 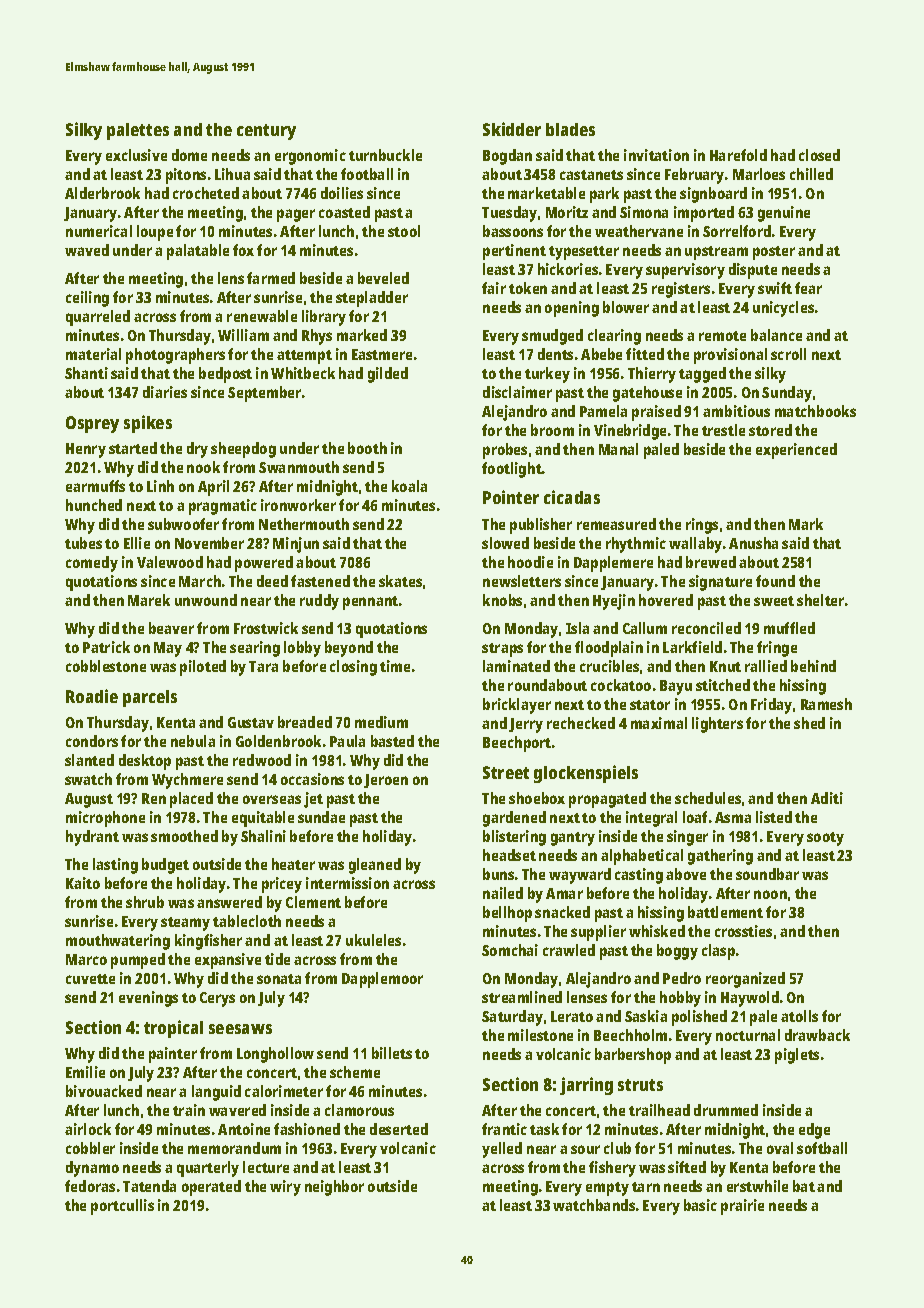 What do you see at coordinates (695, 545) in the screenshot?
I see `wallaby` at bounding box center [695, 545].
